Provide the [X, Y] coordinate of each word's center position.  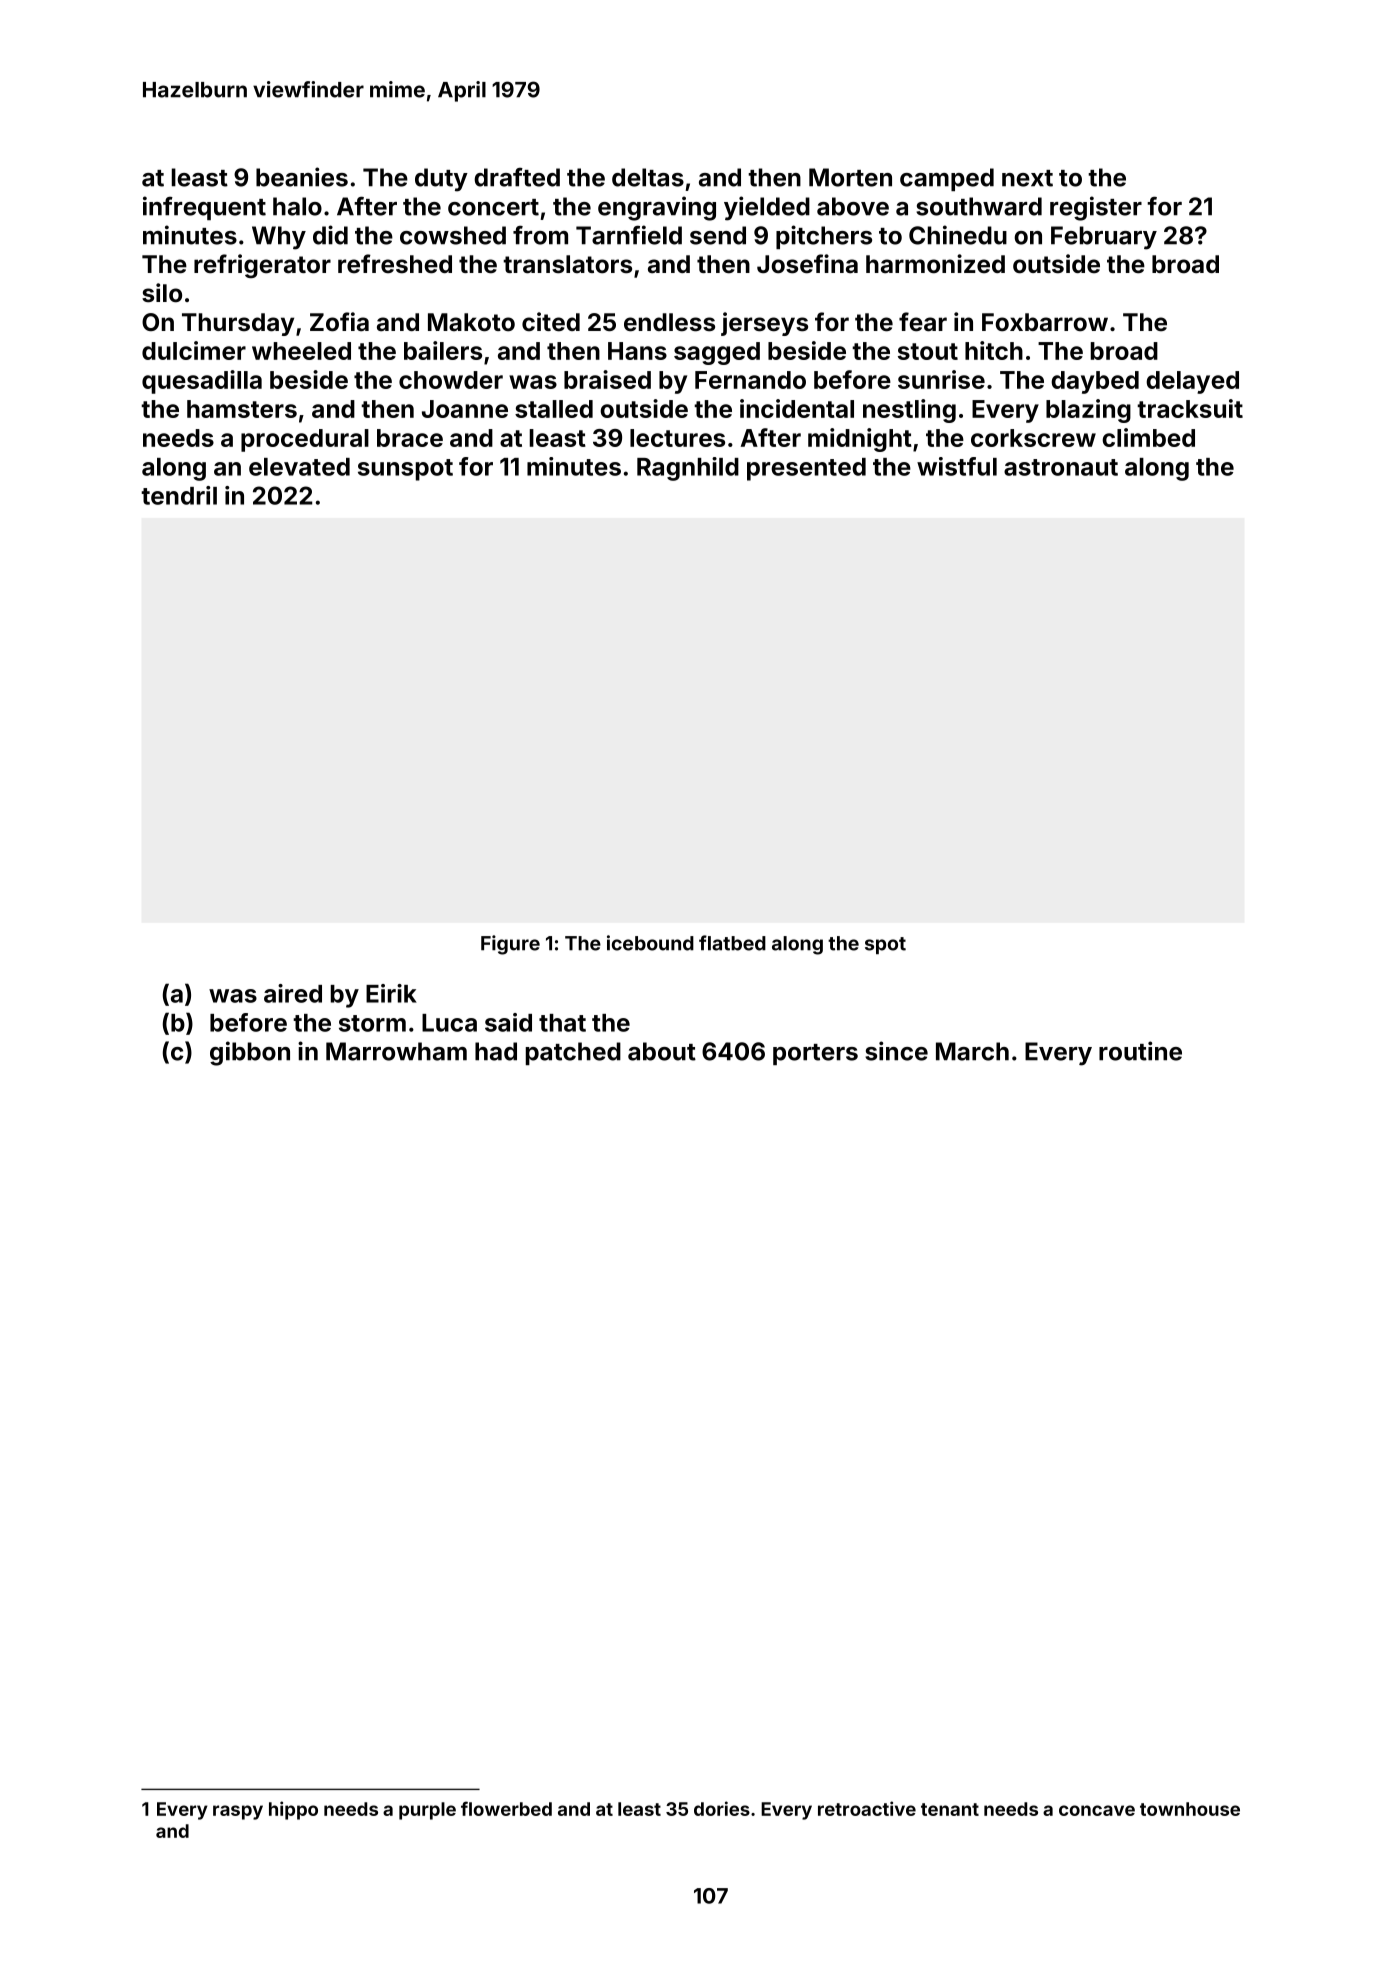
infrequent [204, 208]
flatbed [732, 943]
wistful [957, 466]
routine [1140, 1051]
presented [806, 469]
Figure [510, 945]
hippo [293, 1810]
